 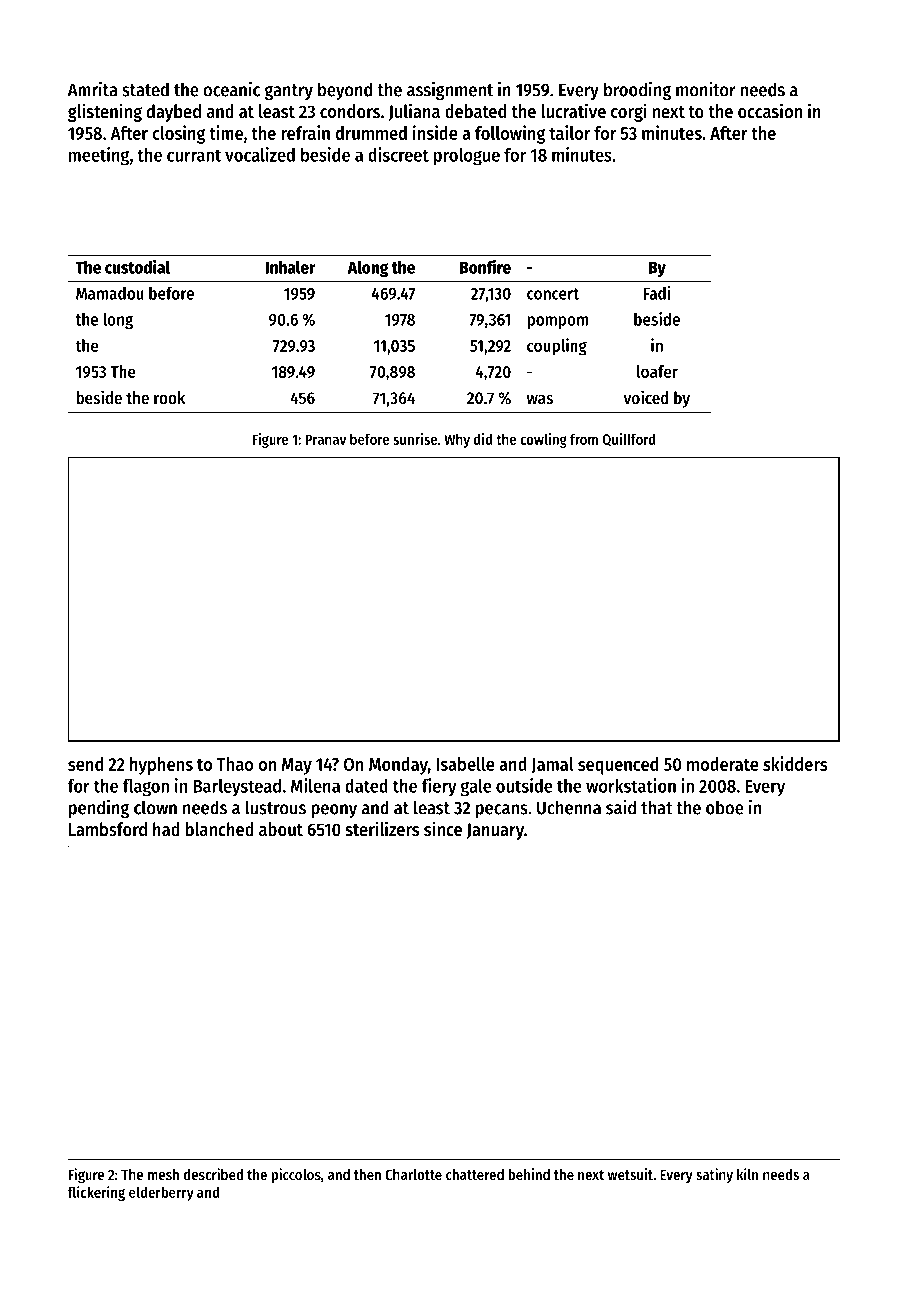 What do you see at coordinates (366, 786) in the screenshot?
I see `dated` at bounding box center [366, 786].
